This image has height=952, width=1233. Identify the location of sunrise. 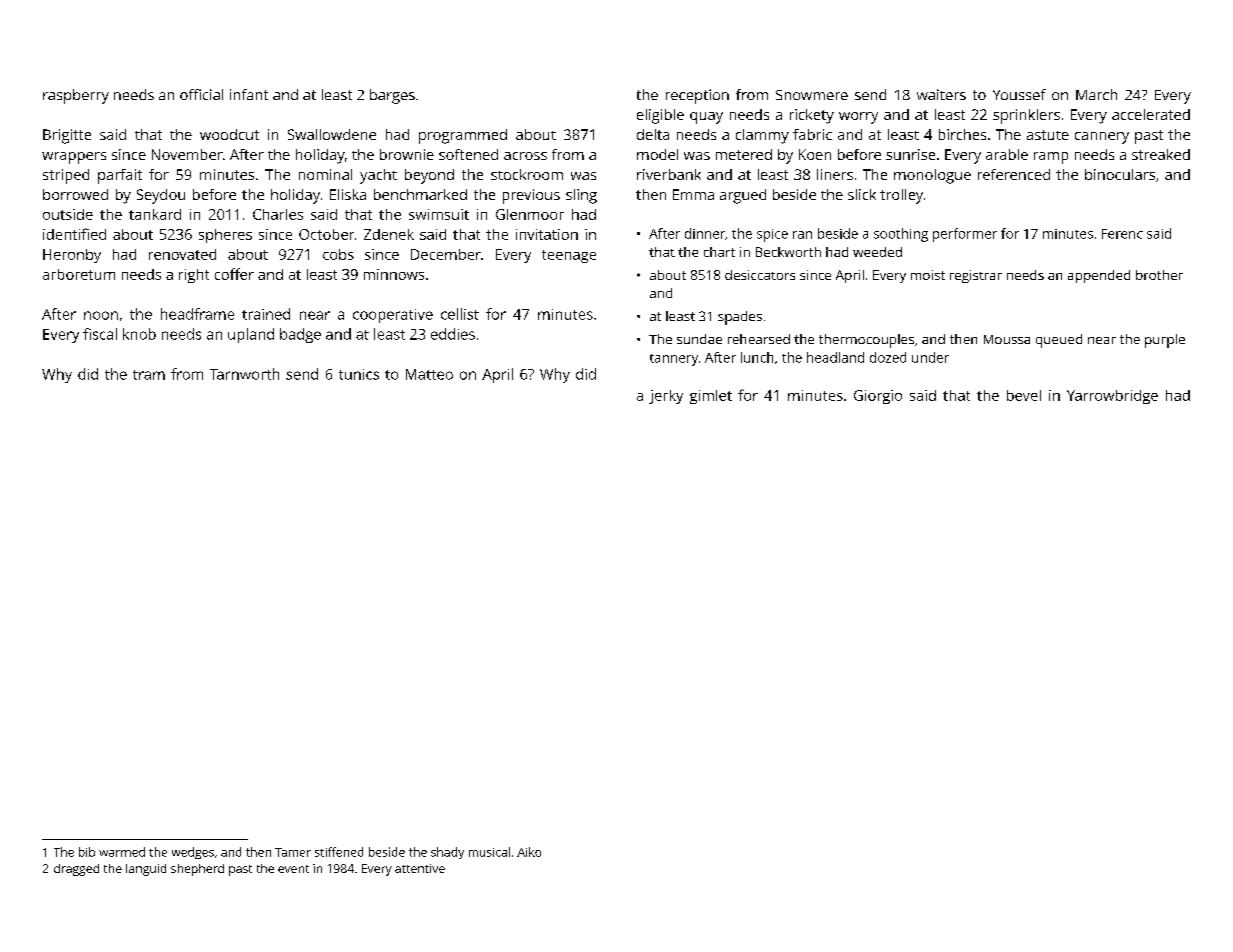
(910, 154).
